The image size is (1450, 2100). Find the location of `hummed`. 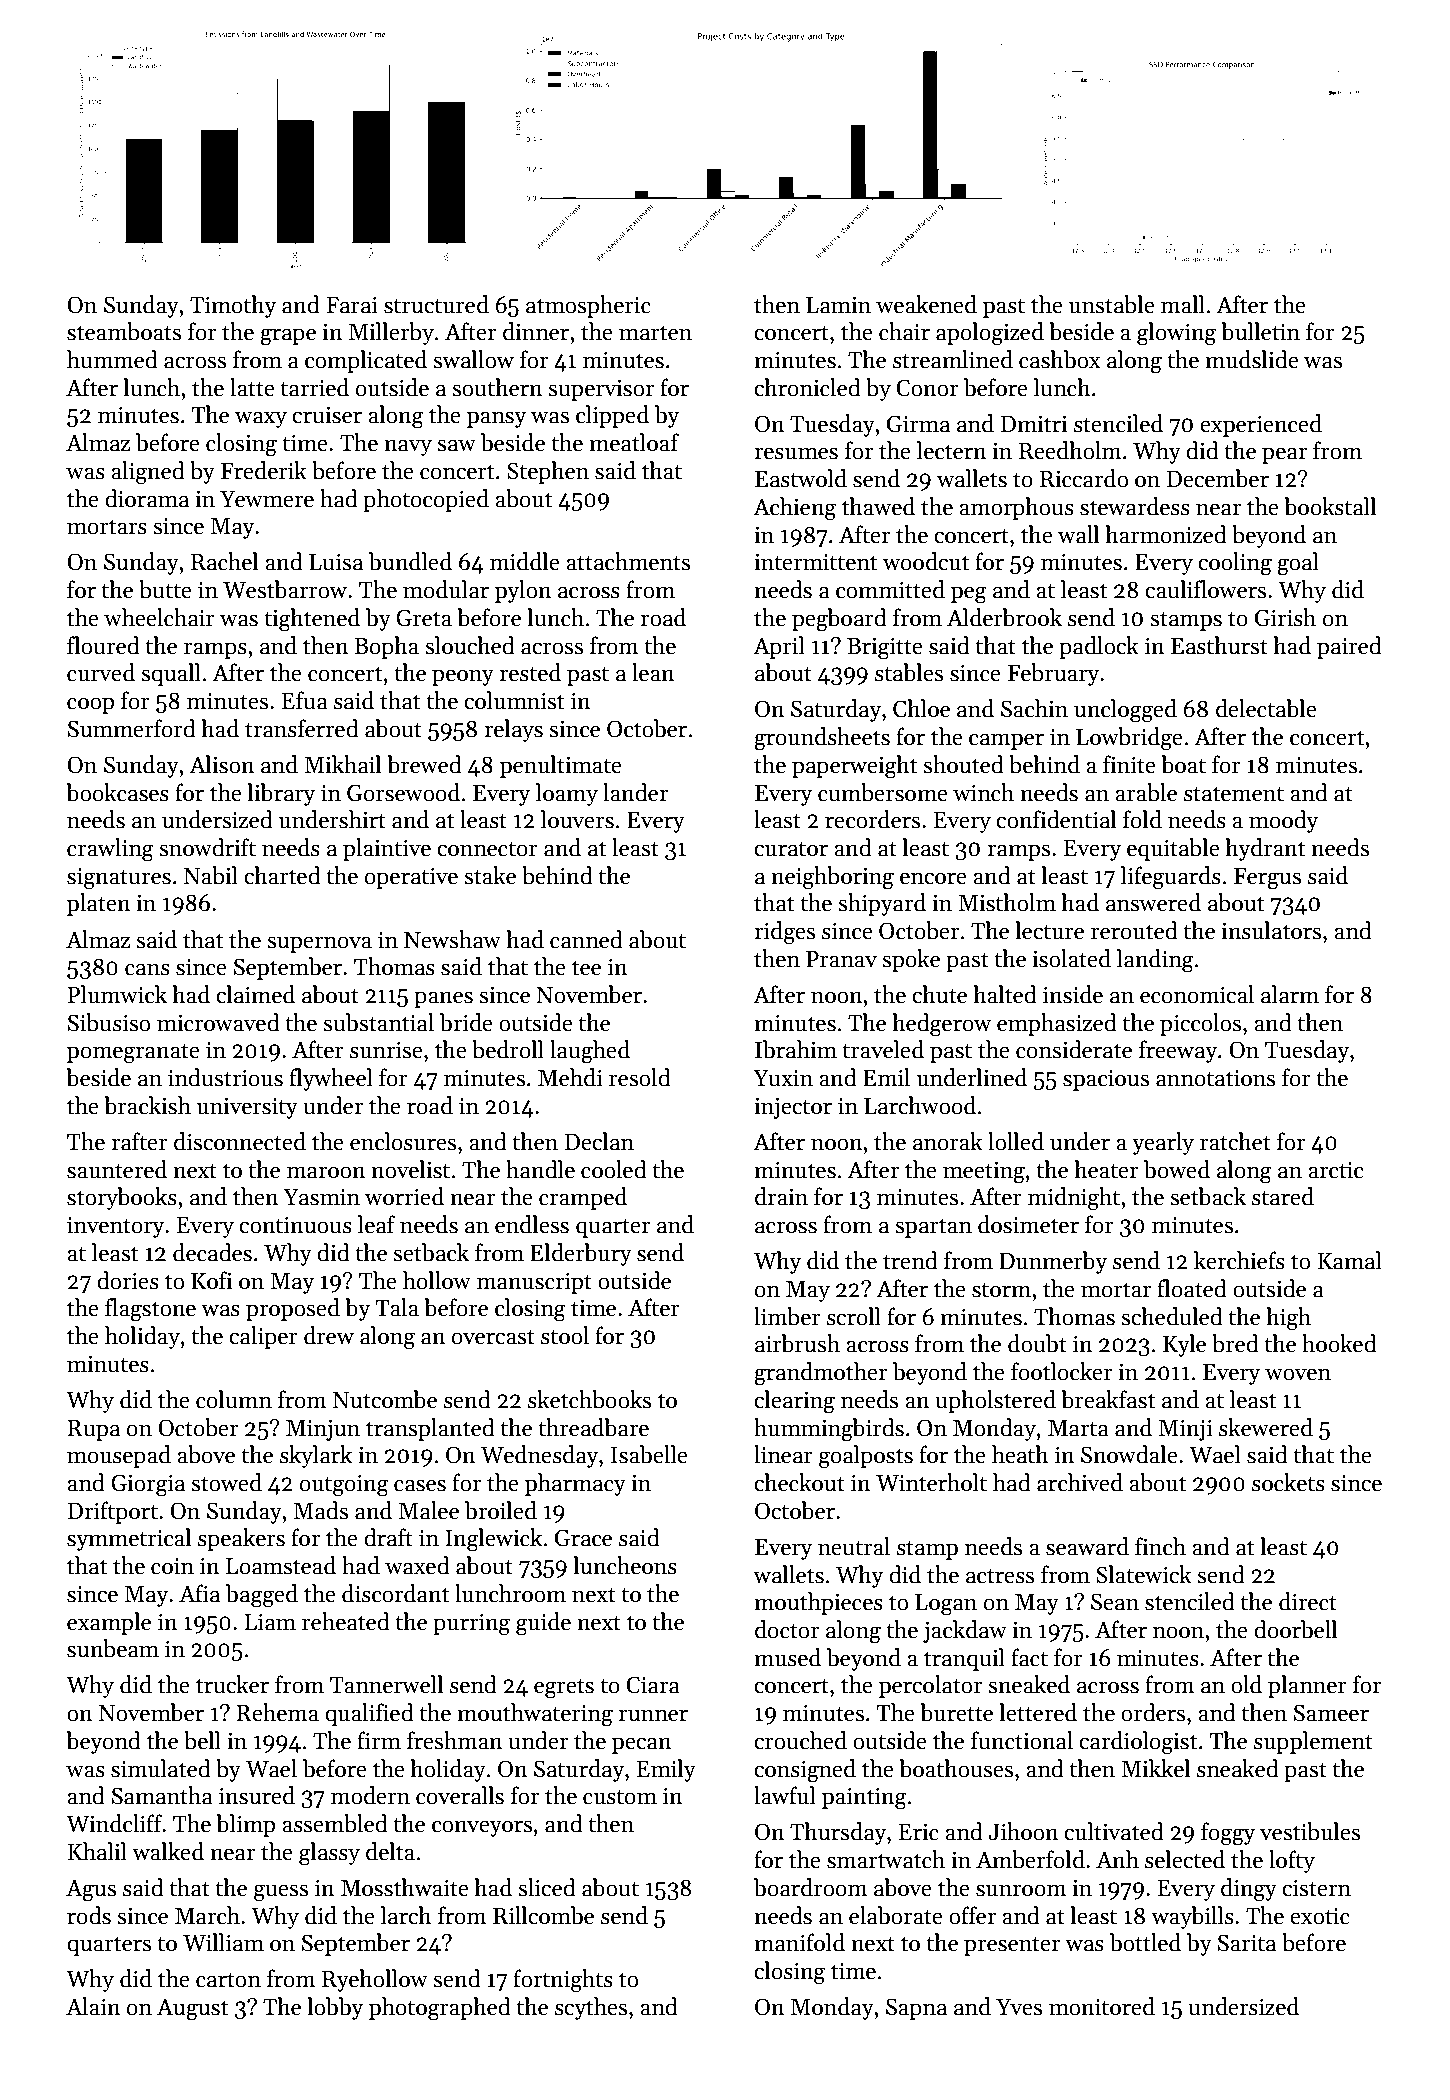

hummed is located at coordinates (112, 359).
